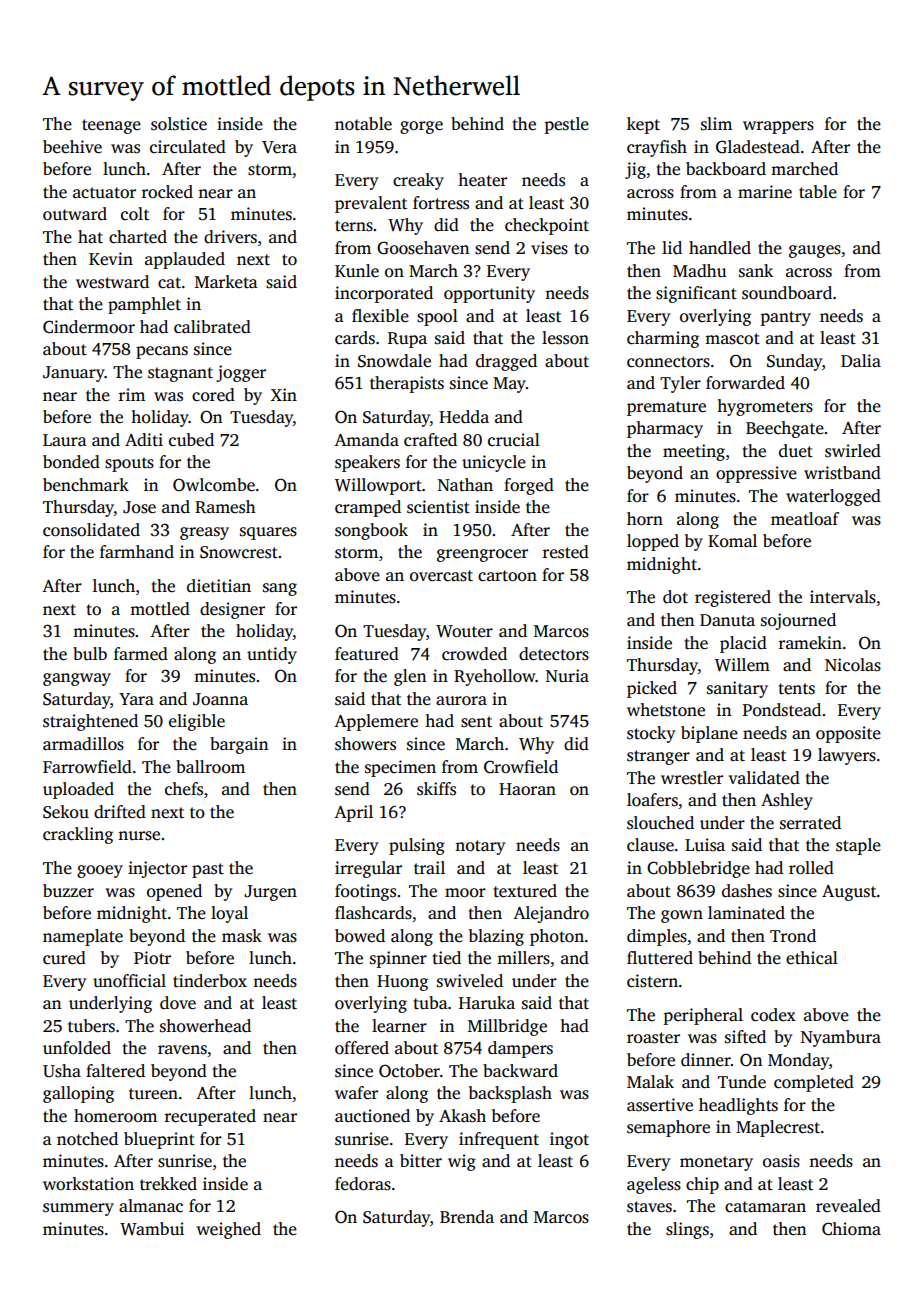  I want to click on Brenda, so click(467, 1217).
